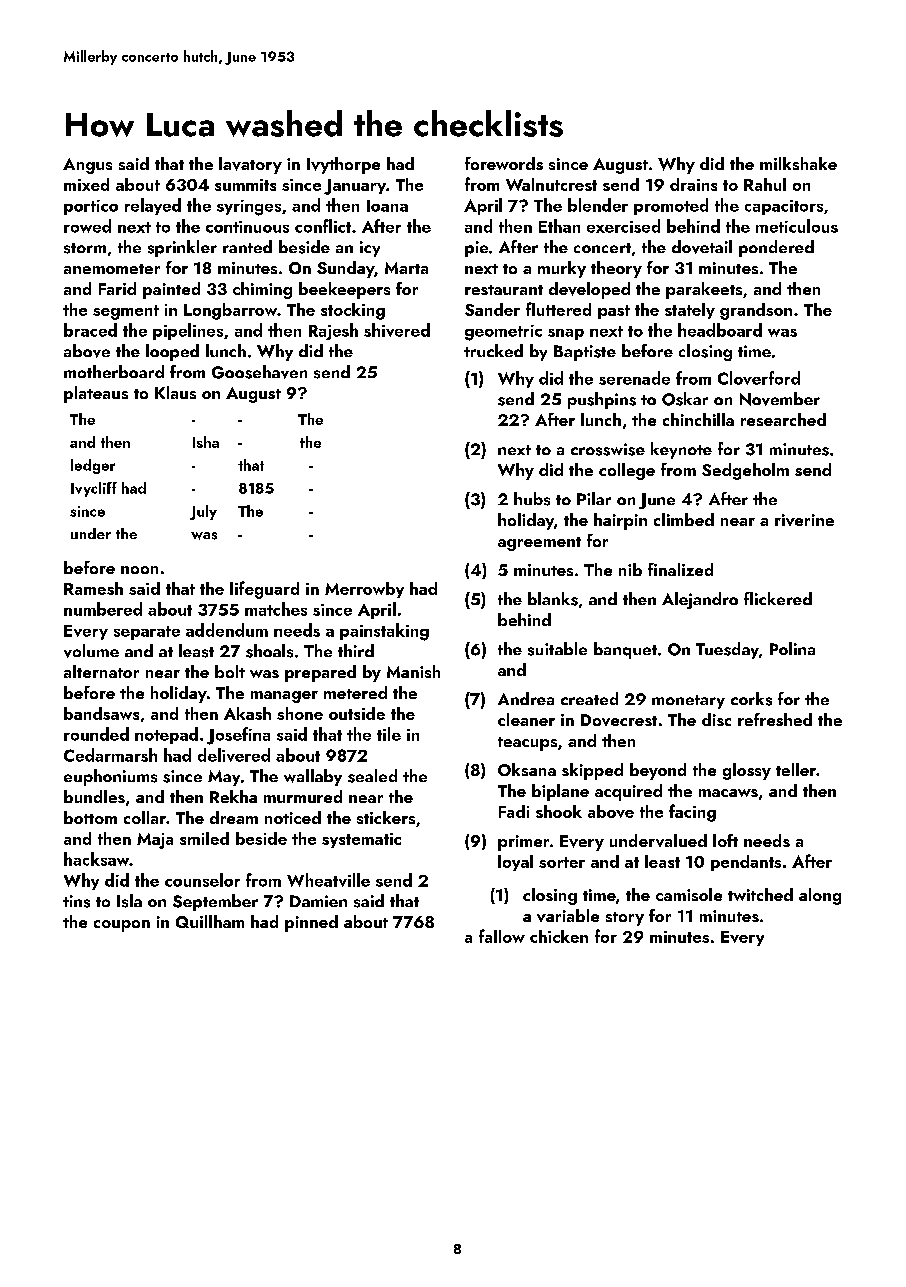 The image size is (906, 1287). What do you see at coordinates (247, 227) in the screenshot?
I see `continuous` at bounding box center [247, 227].
